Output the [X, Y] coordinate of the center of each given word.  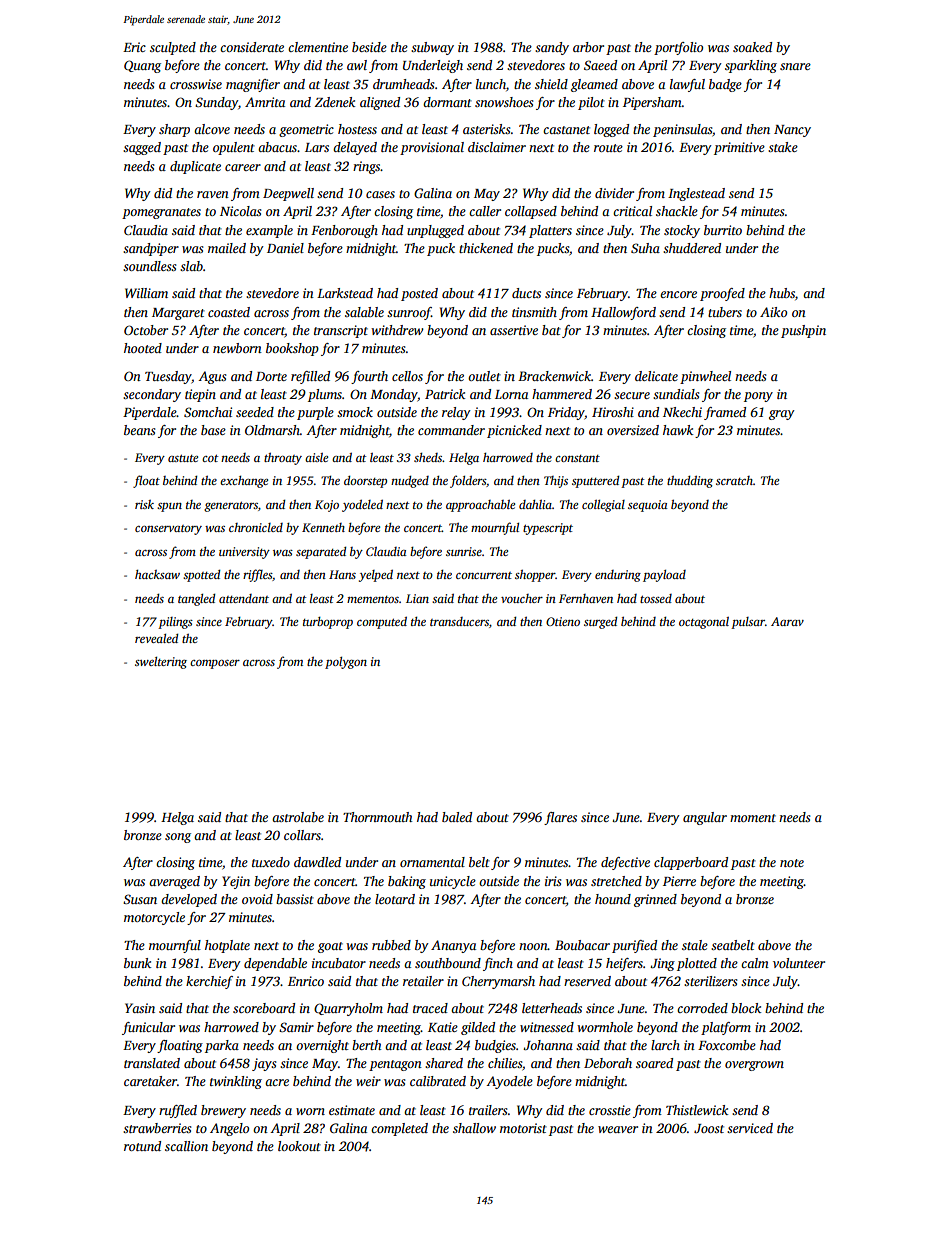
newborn [237, 348]
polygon [346, 663]
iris [553, 881]
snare [795, 66]
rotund [142, 1146]
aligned [380, 103]
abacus [277, 147]
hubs [782, 293]
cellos [407, 376]
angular [705, 818]
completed [399, 1129]
